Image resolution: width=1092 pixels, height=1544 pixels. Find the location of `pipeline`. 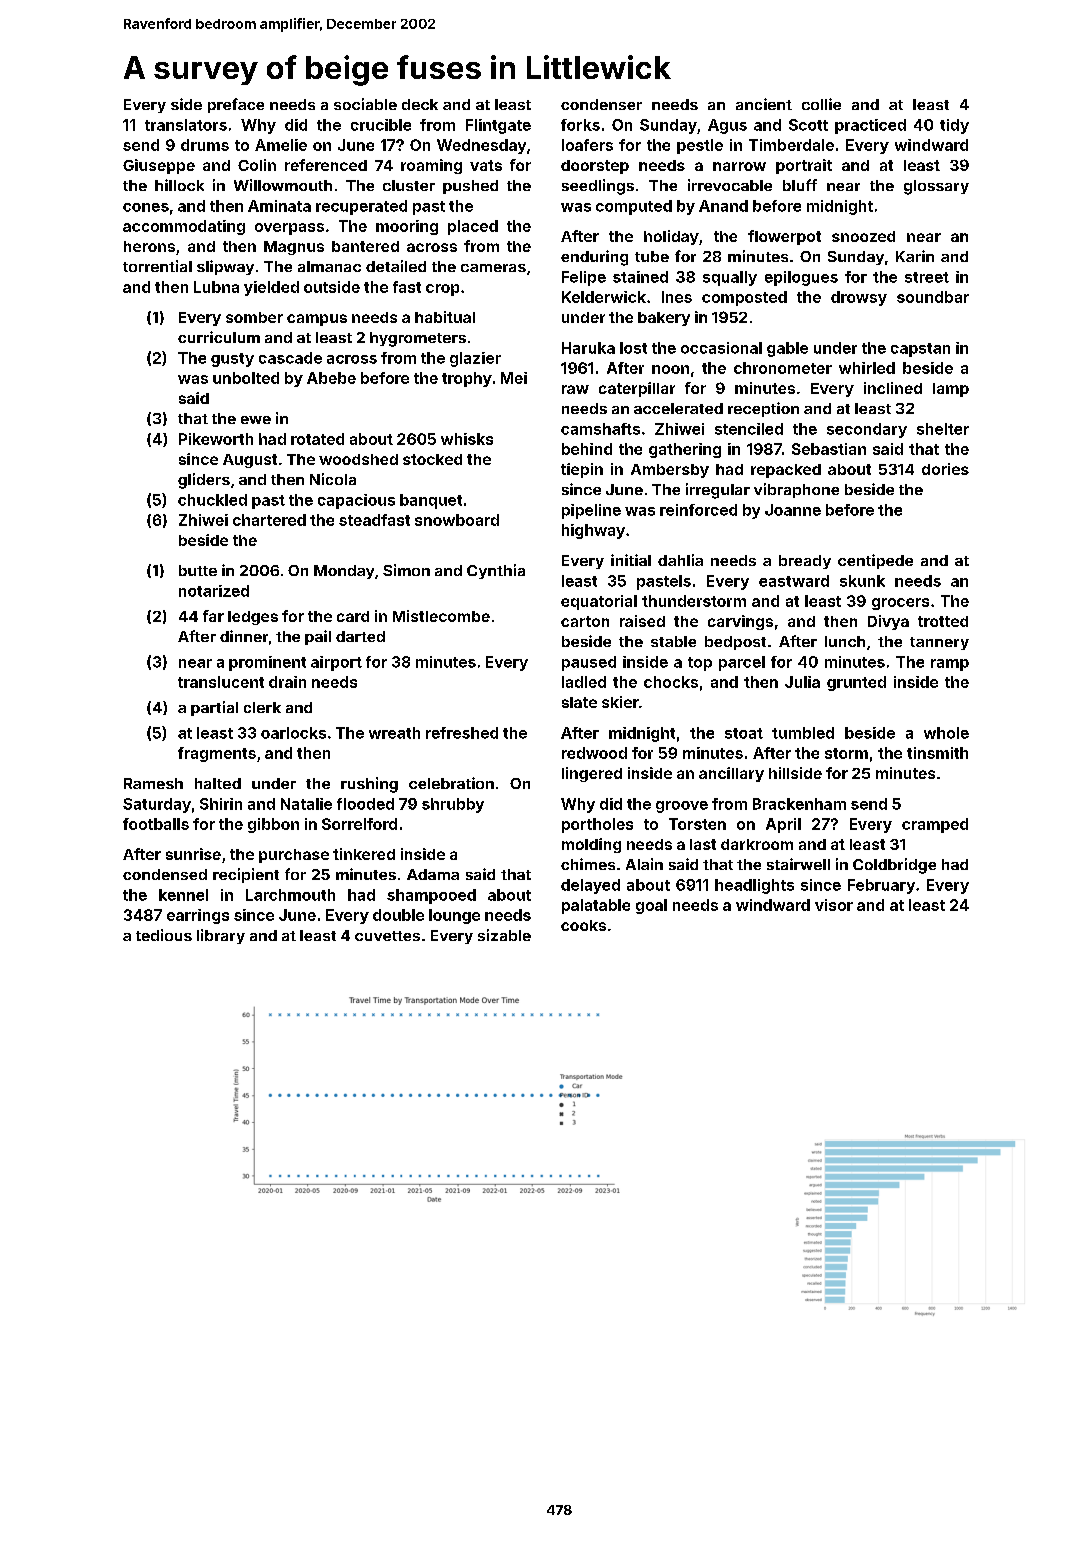

pipeline is located at coordinates (591, 511).
